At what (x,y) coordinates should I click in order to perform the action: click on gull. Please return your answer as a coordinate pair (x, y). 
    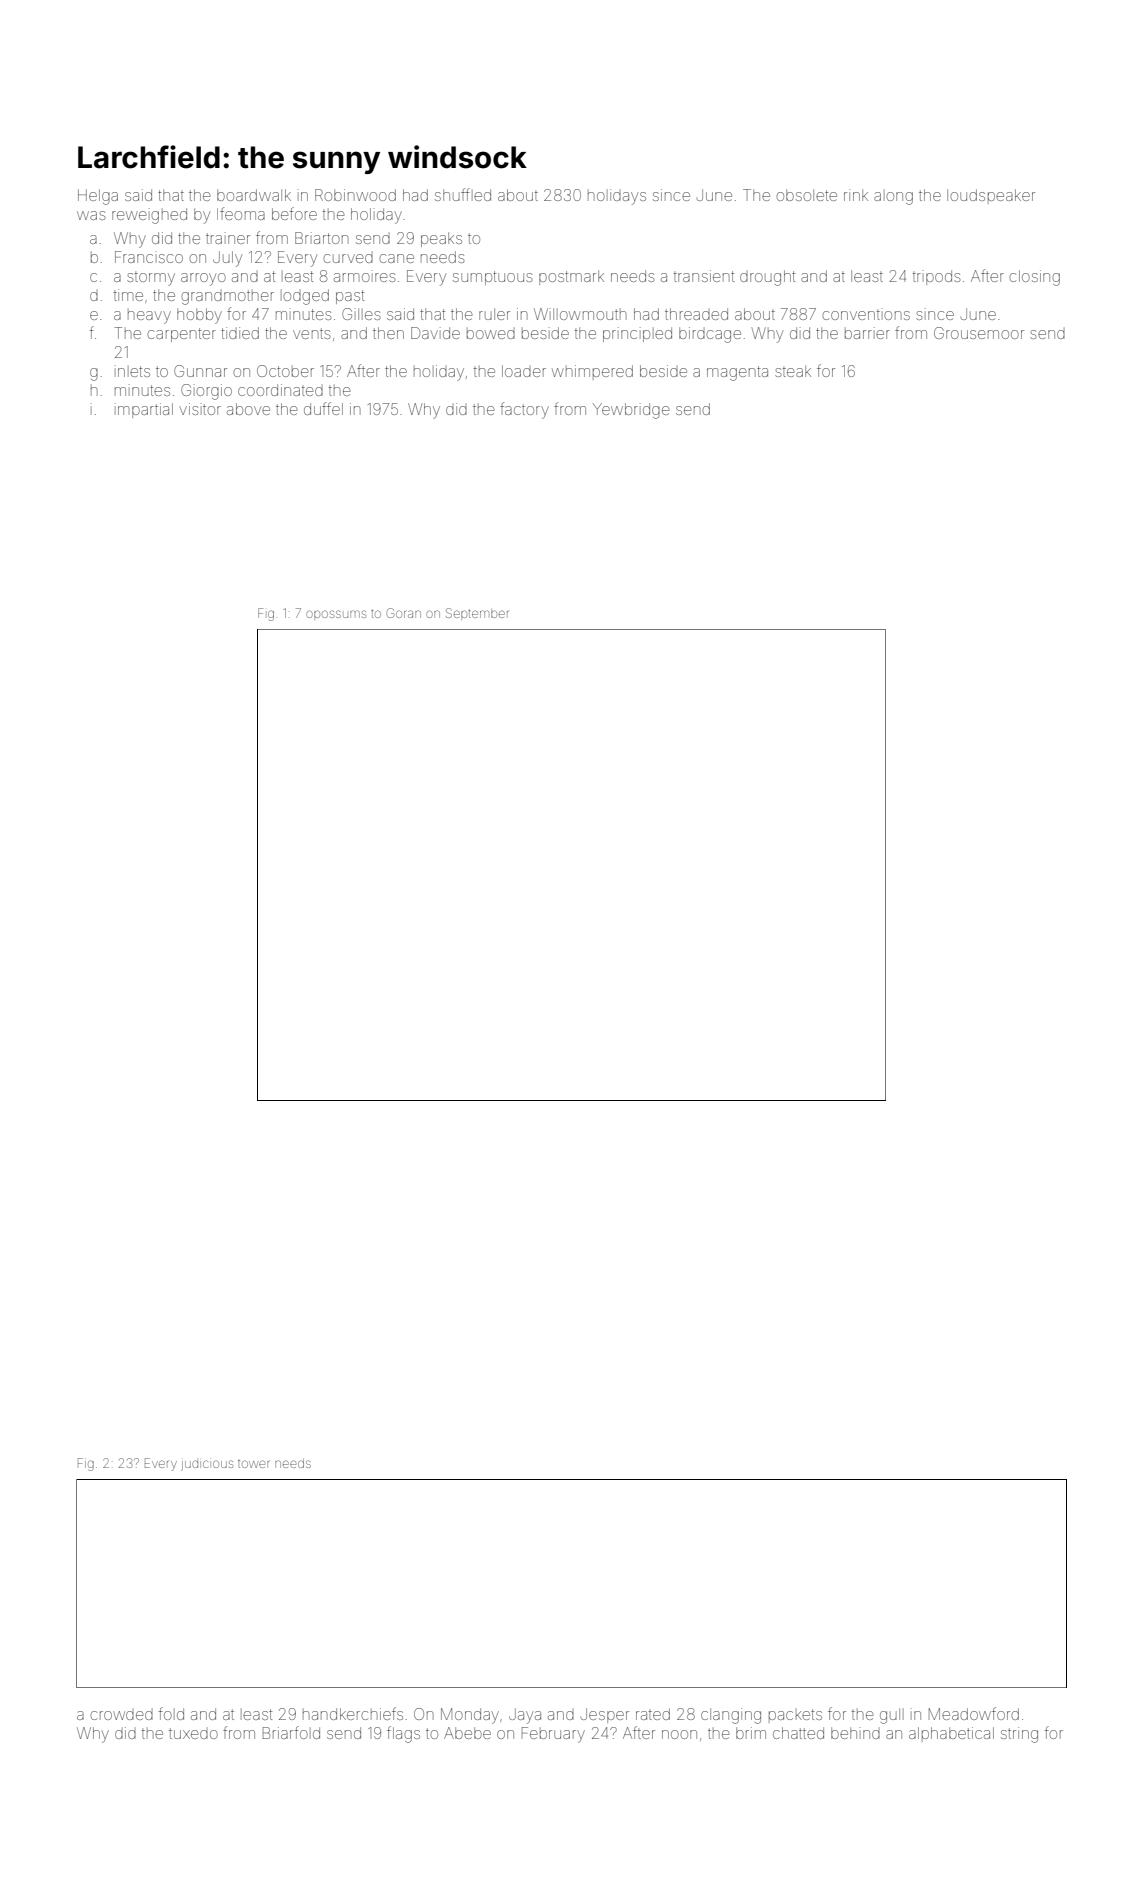
    Looking at the image, I should click on (892, 1716).
